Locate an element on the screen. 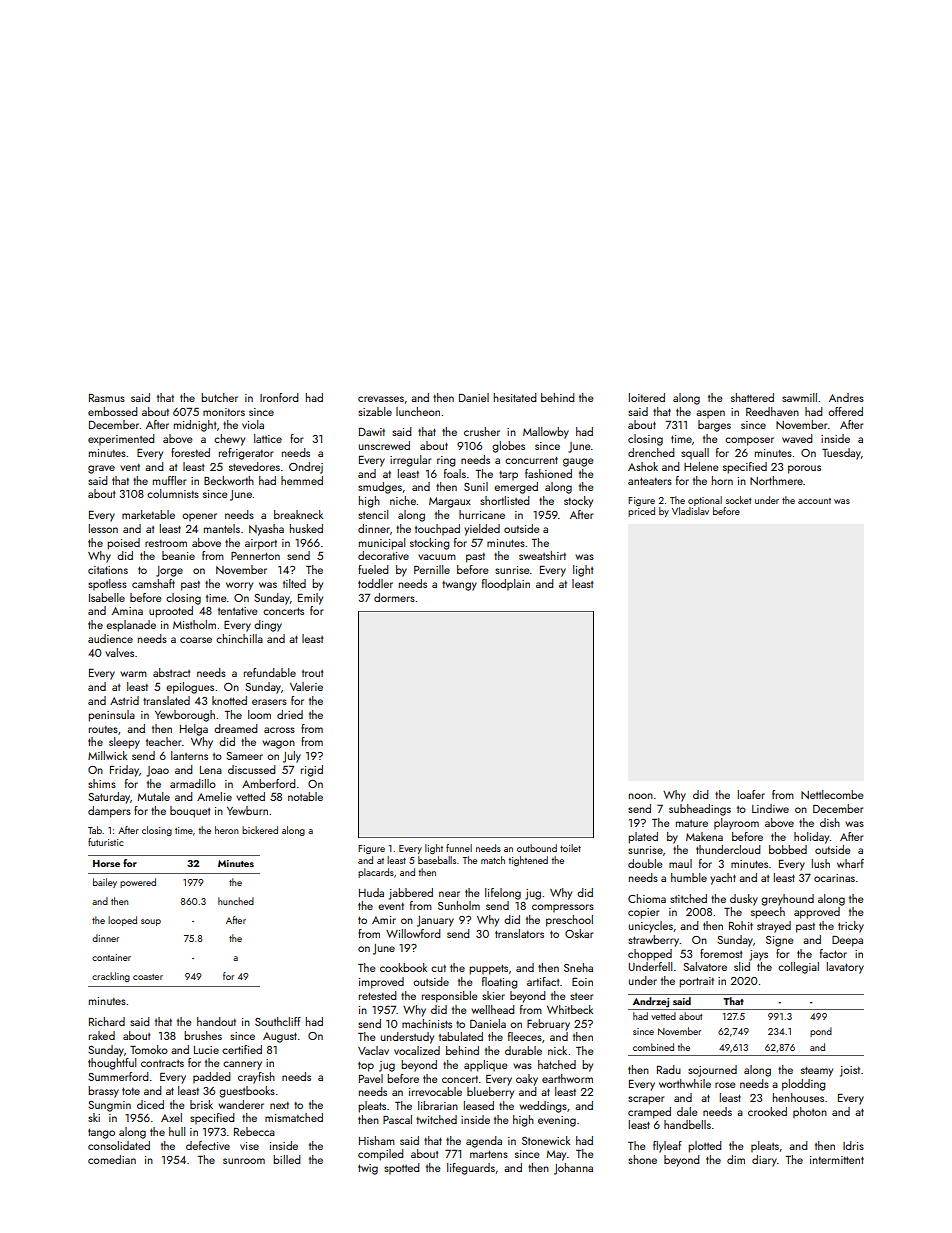 The height and width of the screenshot is (1233, 952). shims is located at coordinates (102, 783).
